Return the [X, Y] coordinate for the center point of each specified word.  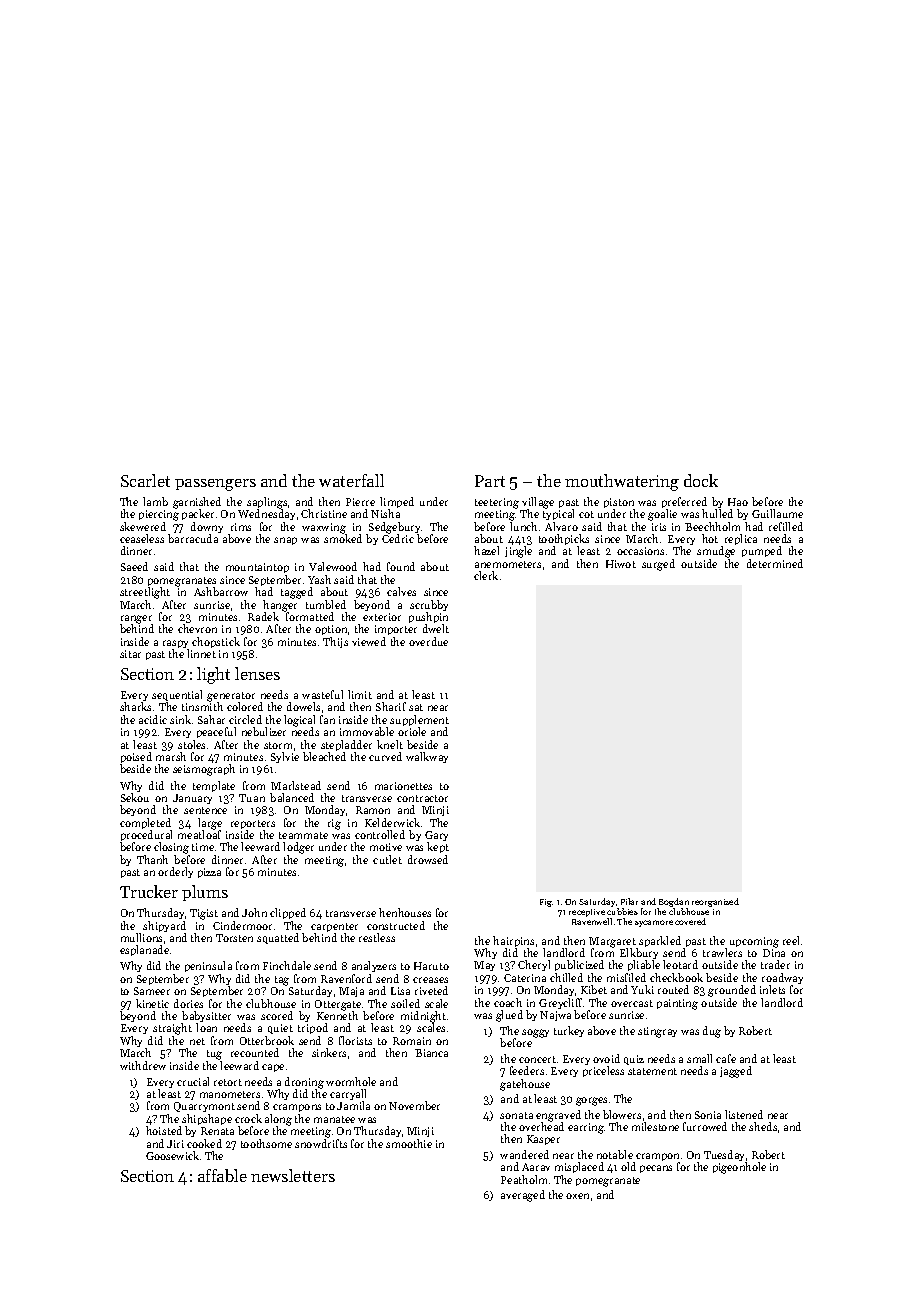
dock [701, 480]
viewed [369, 641]
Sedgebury [394, 528]
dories [188, 1003]
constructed [396, 925]
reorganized [715, 902]
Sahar [211, 719]
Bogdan [674, 902]
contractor [422, 798]
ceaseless [142, 538]
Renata [217, 1131]
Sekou [135, 797]
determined [775, 563]
